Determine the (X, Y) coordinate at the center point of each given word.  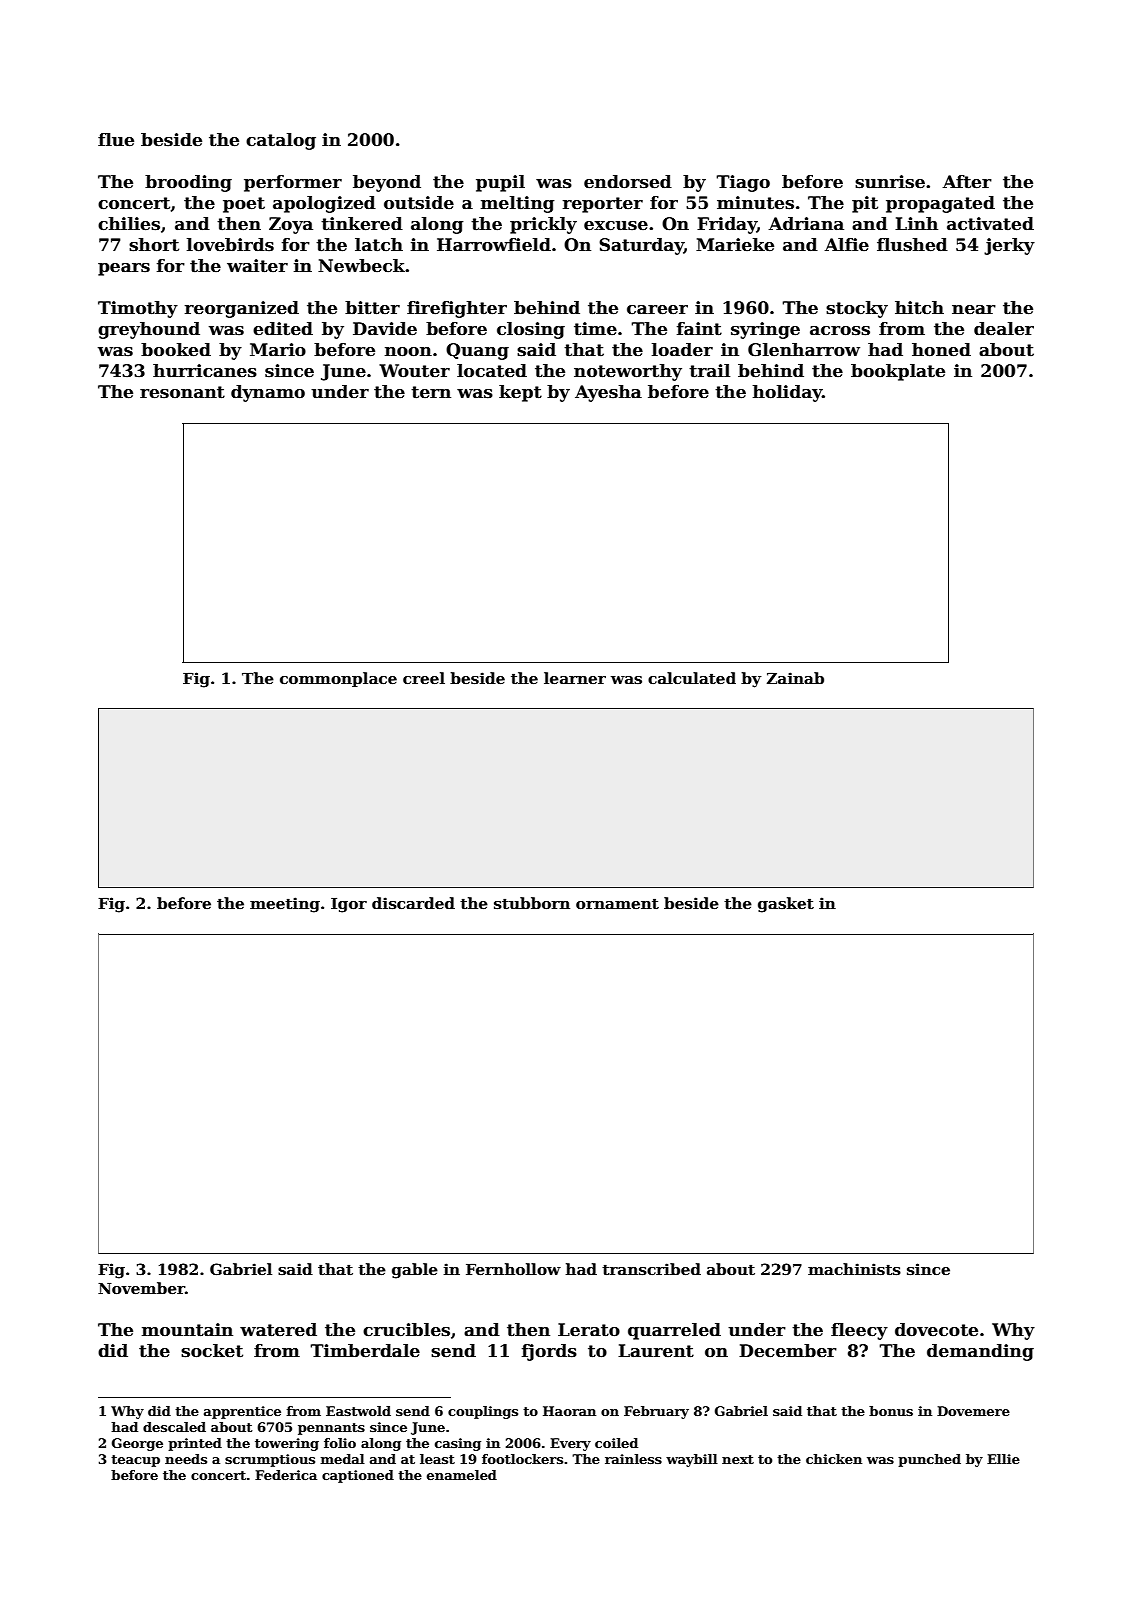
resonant (182, 392)
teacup (135, 1461)
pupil (500, 183)
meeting (285, 905)
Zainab (795, 678)
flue (116, 140)
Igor (349, 905)
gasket (786, 905)
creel (424, 678)
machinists (854, 1269)
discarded (413, 903)
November (141, 1288)
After (967, 182)
